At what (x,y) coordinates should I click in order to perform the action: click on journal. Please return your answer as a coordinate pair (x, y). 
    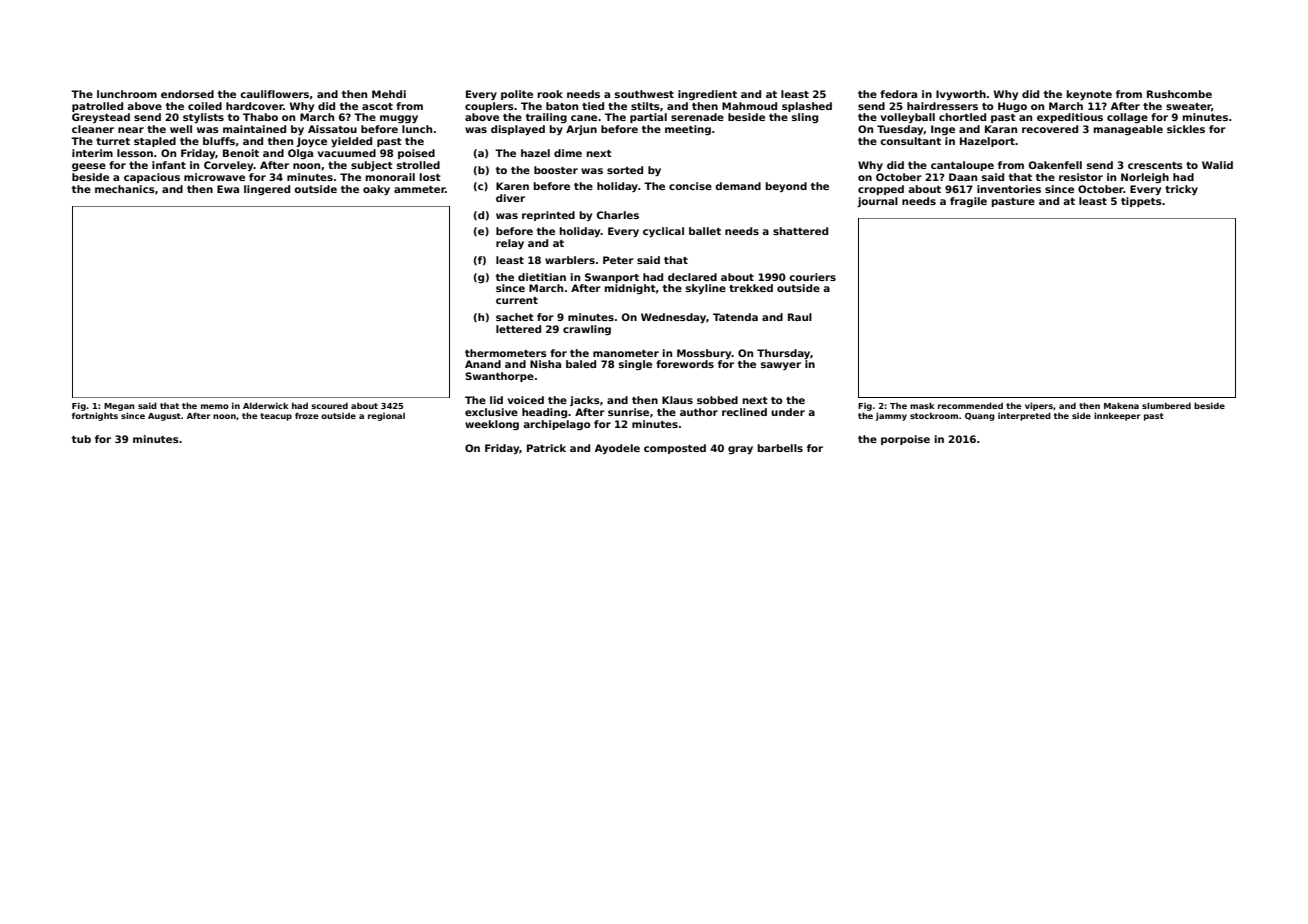
    Looking at the image, I should click on (877, 202).
